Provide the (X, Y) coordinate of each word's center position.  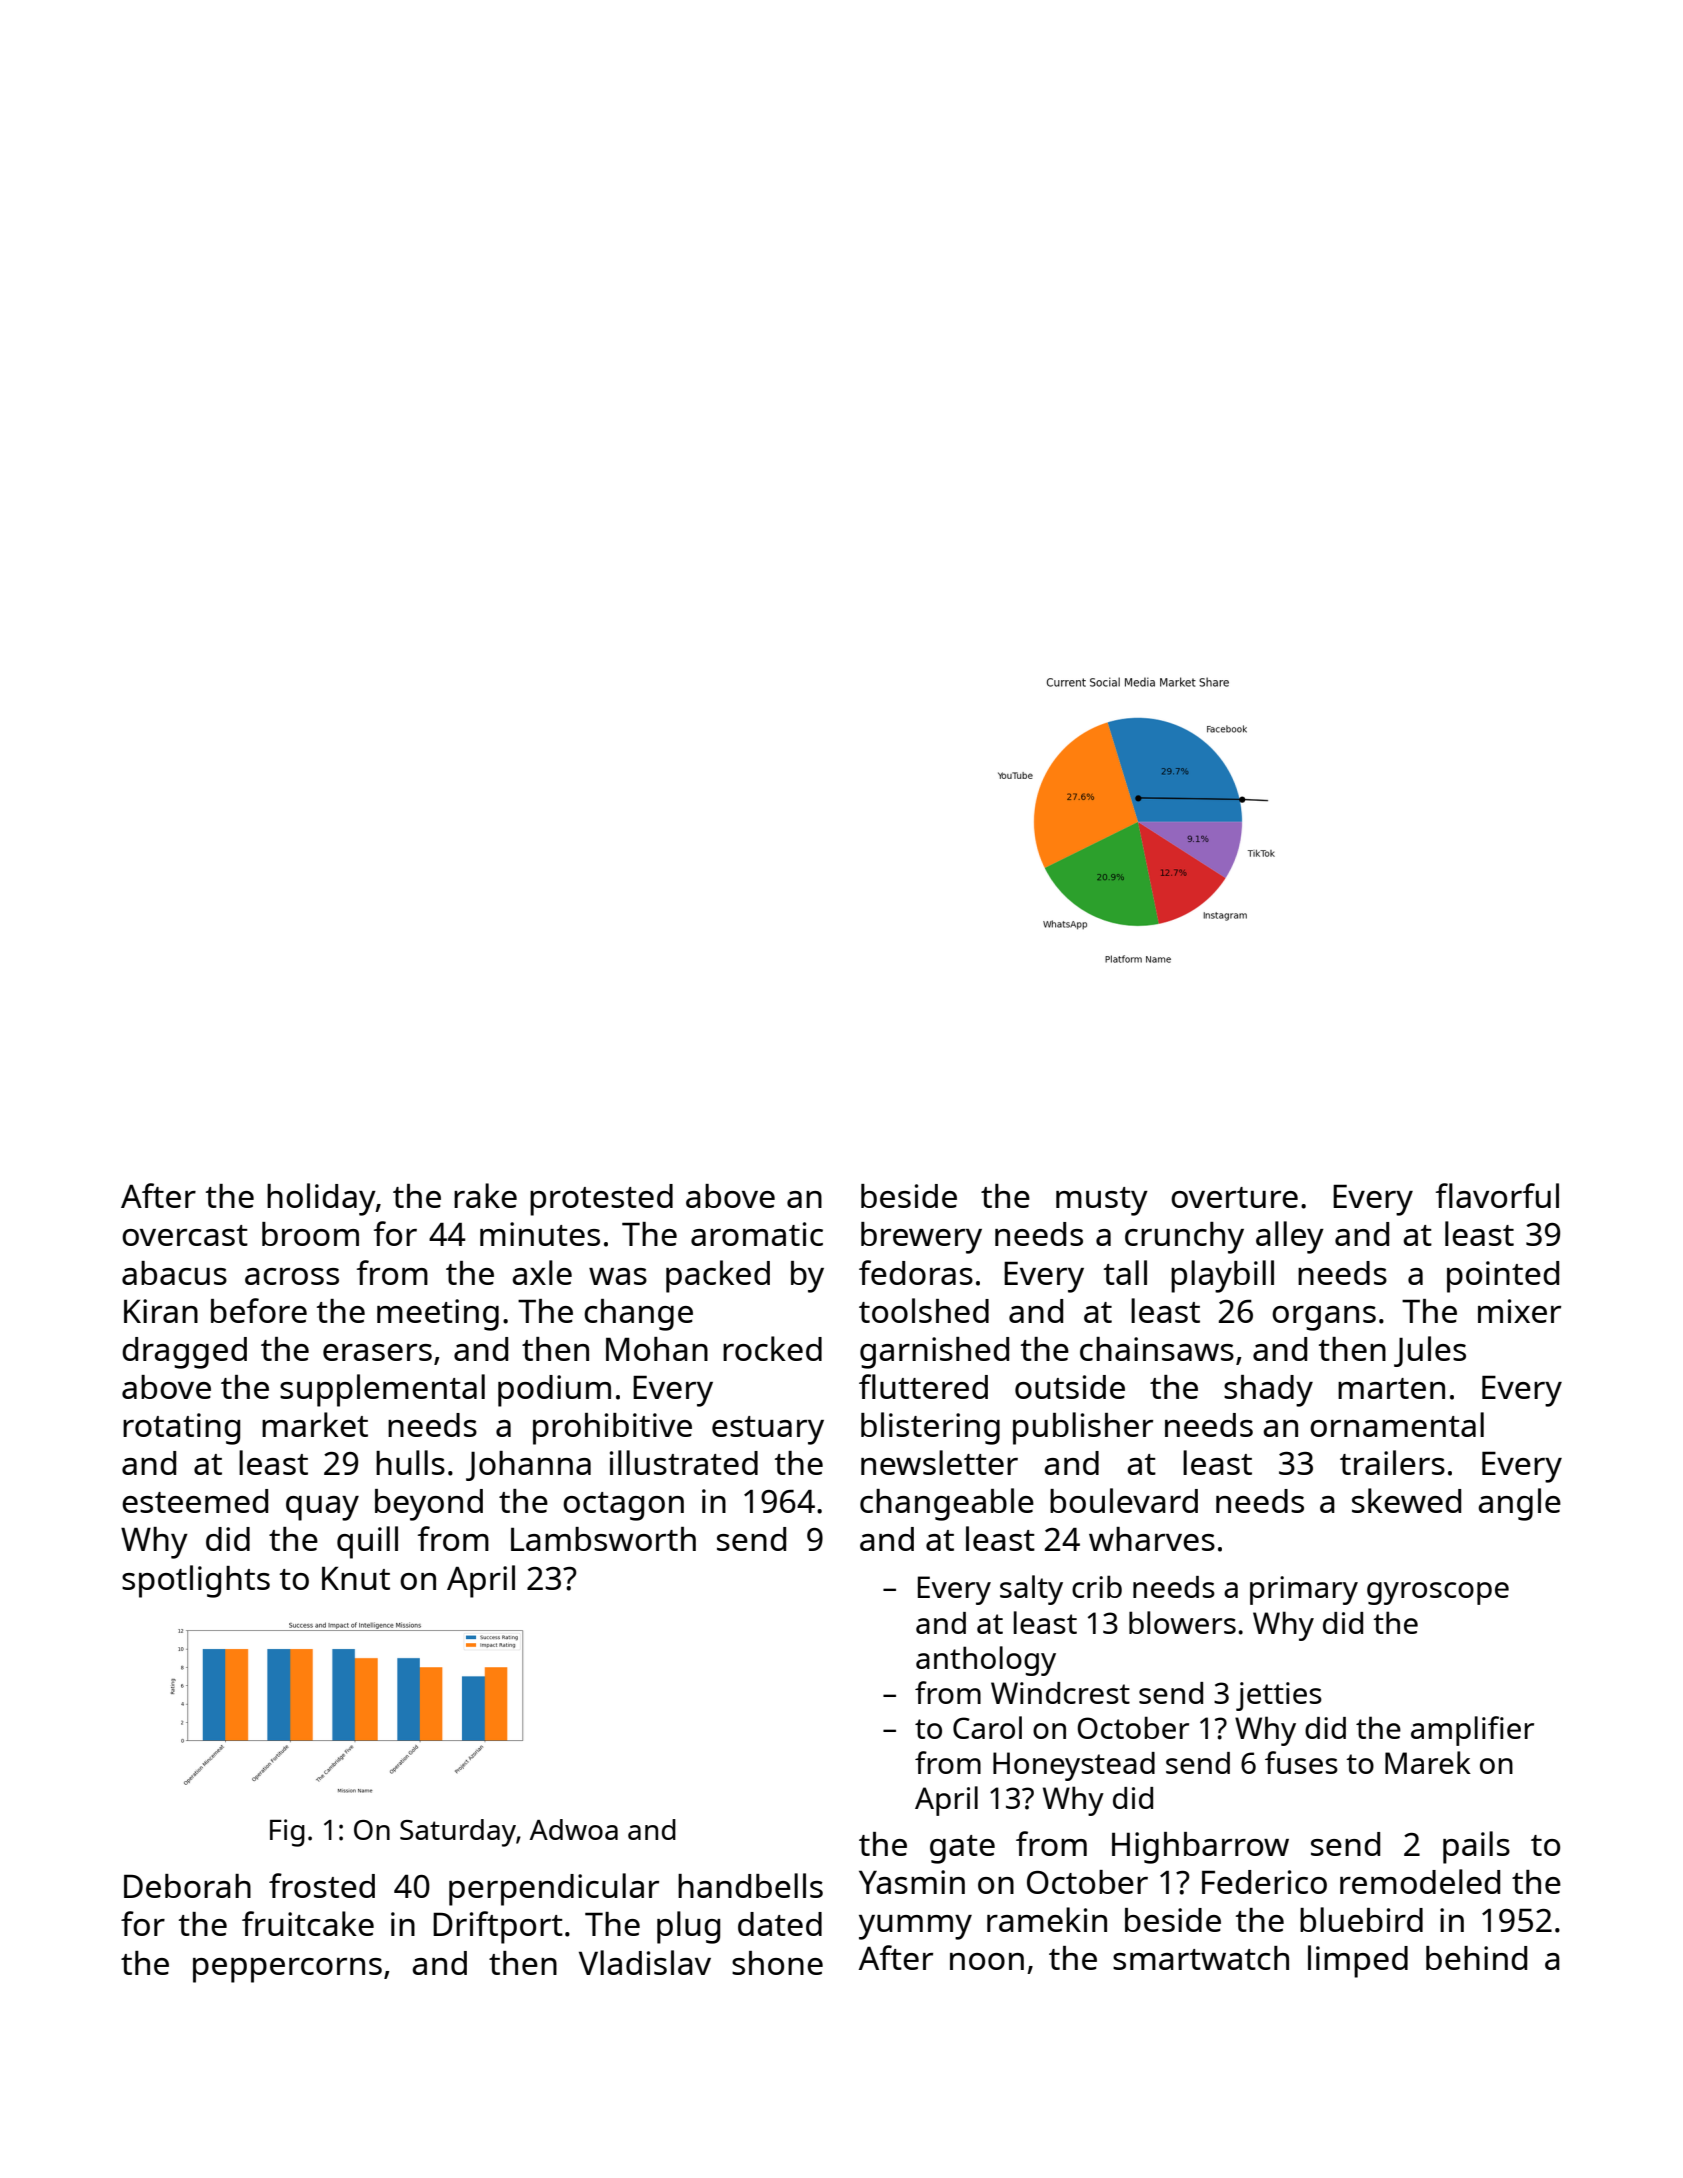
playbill (1222, 1276)
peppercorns (287, 1970)
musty (1102, 1201)
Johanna (528, 1466)
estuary (768, 1430)
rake (485, 1195)
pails (1476, 1847)
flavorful (1497, 1195)
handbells (750, 1885)
